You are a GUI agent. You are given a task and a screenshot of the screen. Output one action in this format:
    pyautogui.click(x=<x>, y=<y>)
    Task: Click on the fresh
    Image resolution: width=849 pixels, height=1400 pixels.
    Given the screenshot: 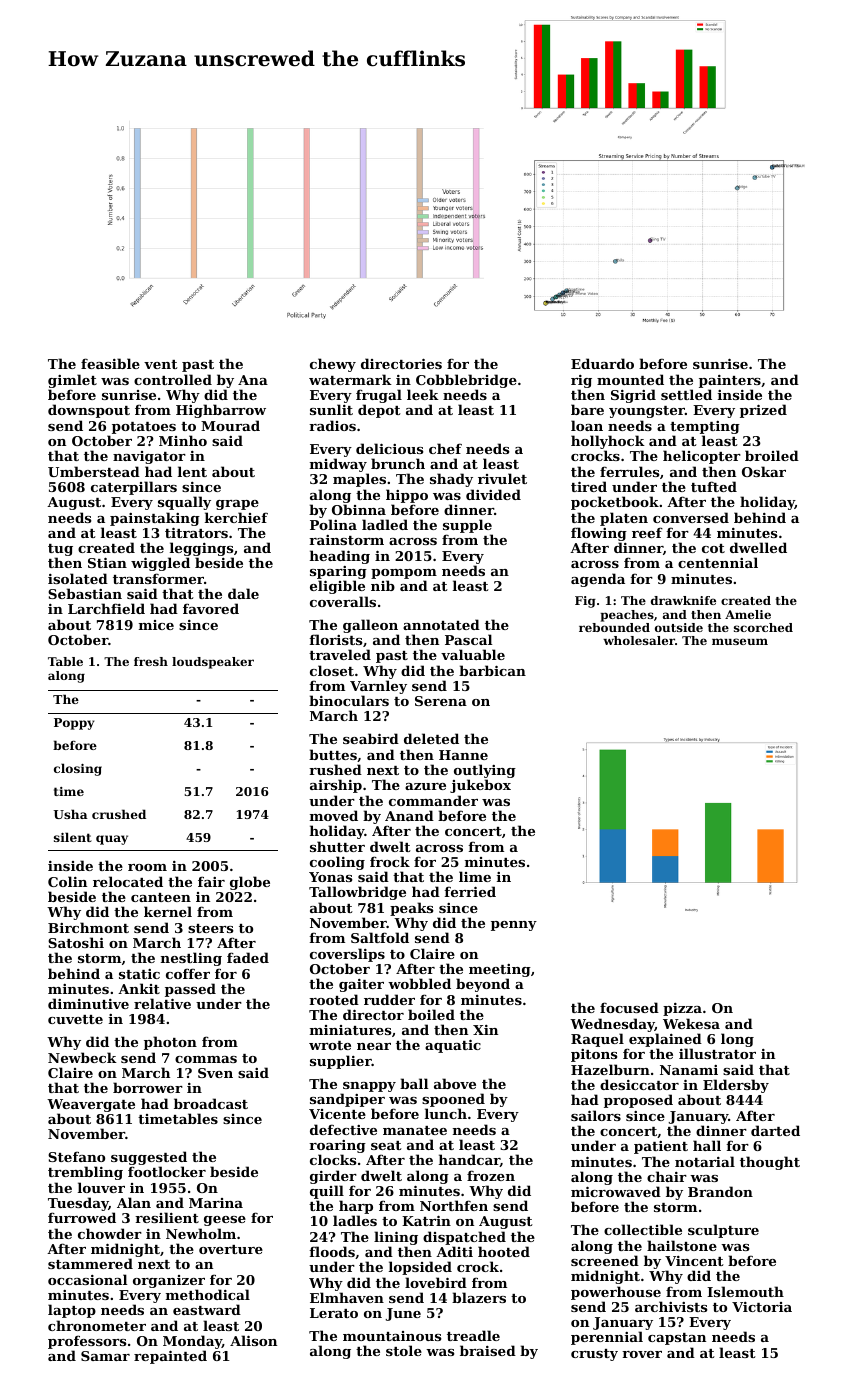 What is the action you would take?
    pyautogui.click(x=151, y=661)
